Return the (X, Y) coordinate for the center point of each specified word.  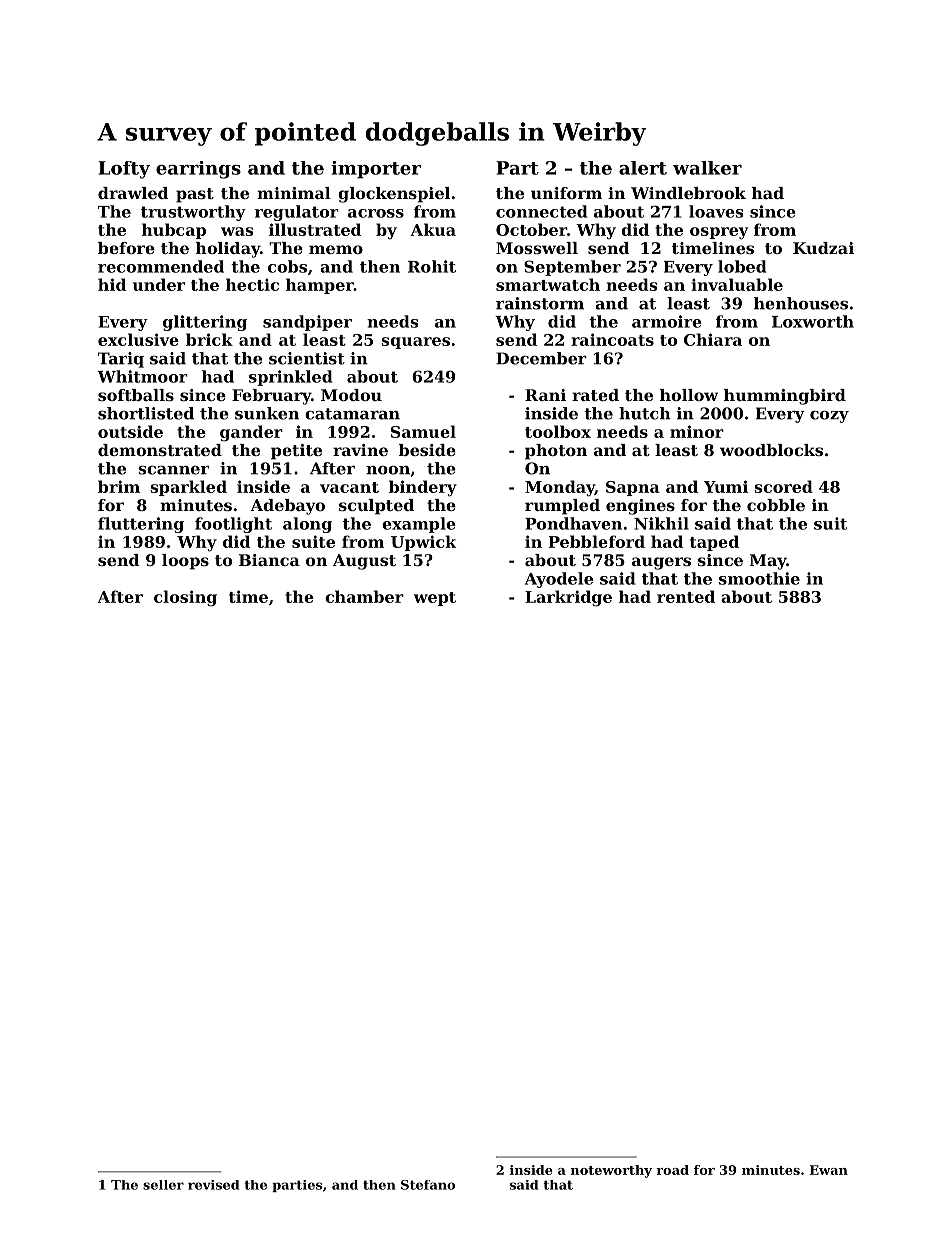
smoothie (759, 578)
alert (643, 168)
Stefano (428, 1185)
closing (185, 598)
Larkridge (568, 598)
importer (376, 170)
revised (213, 1185)
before (126, 248)
